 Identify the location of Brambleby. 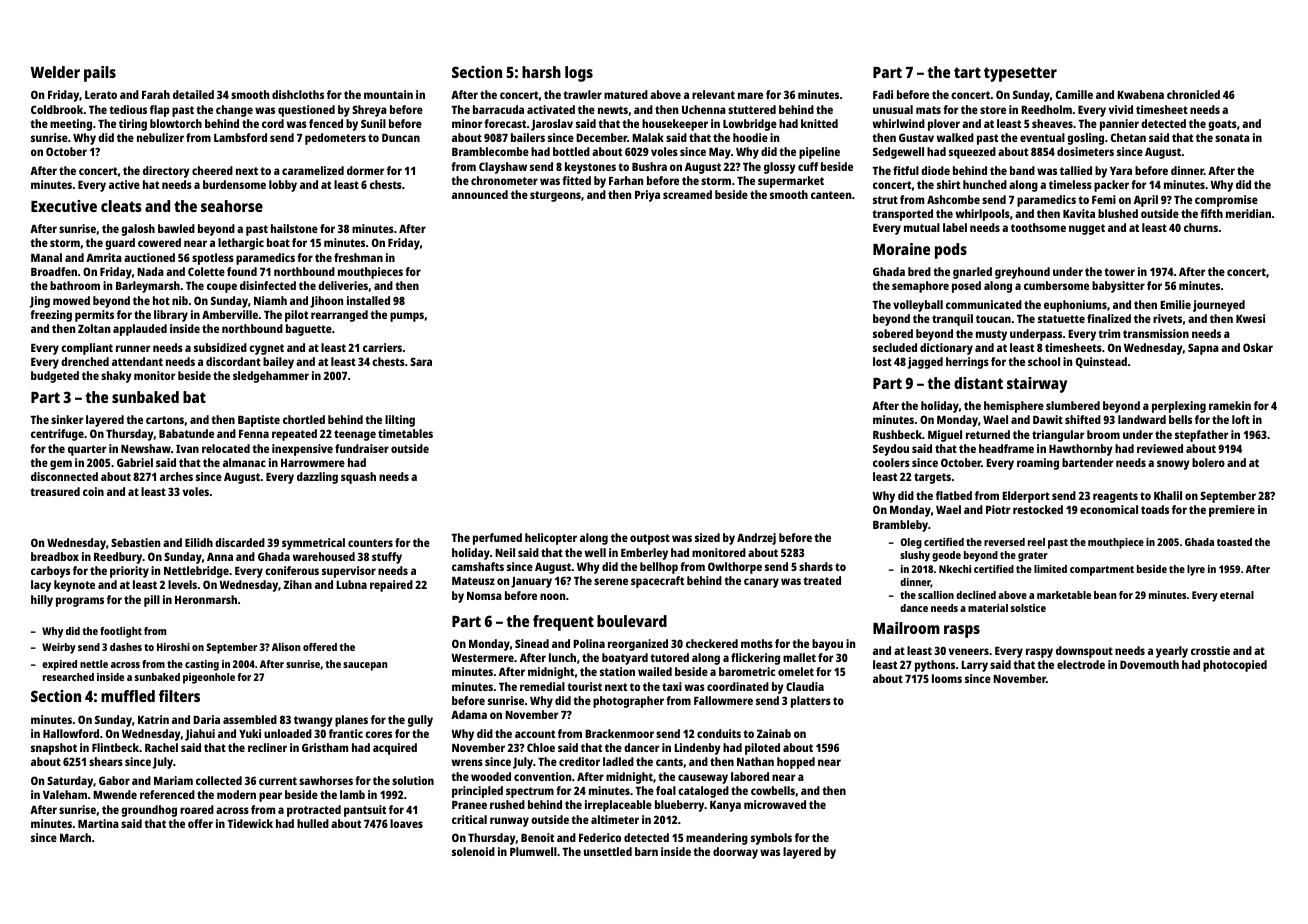
(900, 526).
